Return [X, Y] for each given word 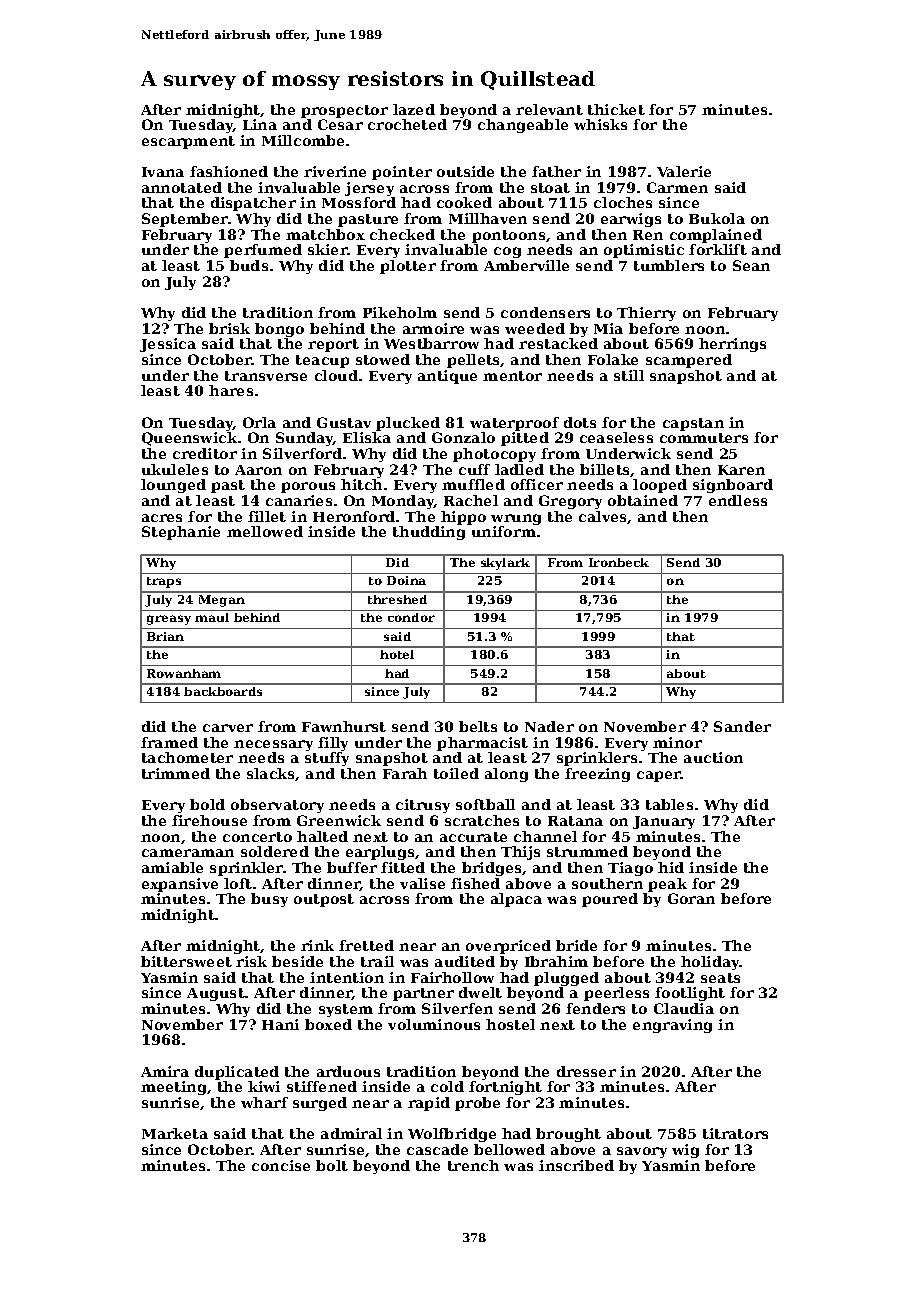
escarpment [188, 142]
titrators [735, 1133]
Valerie [684, 171]
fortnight [505, 1088]
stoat [550, 188]
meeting [173, 1088]
